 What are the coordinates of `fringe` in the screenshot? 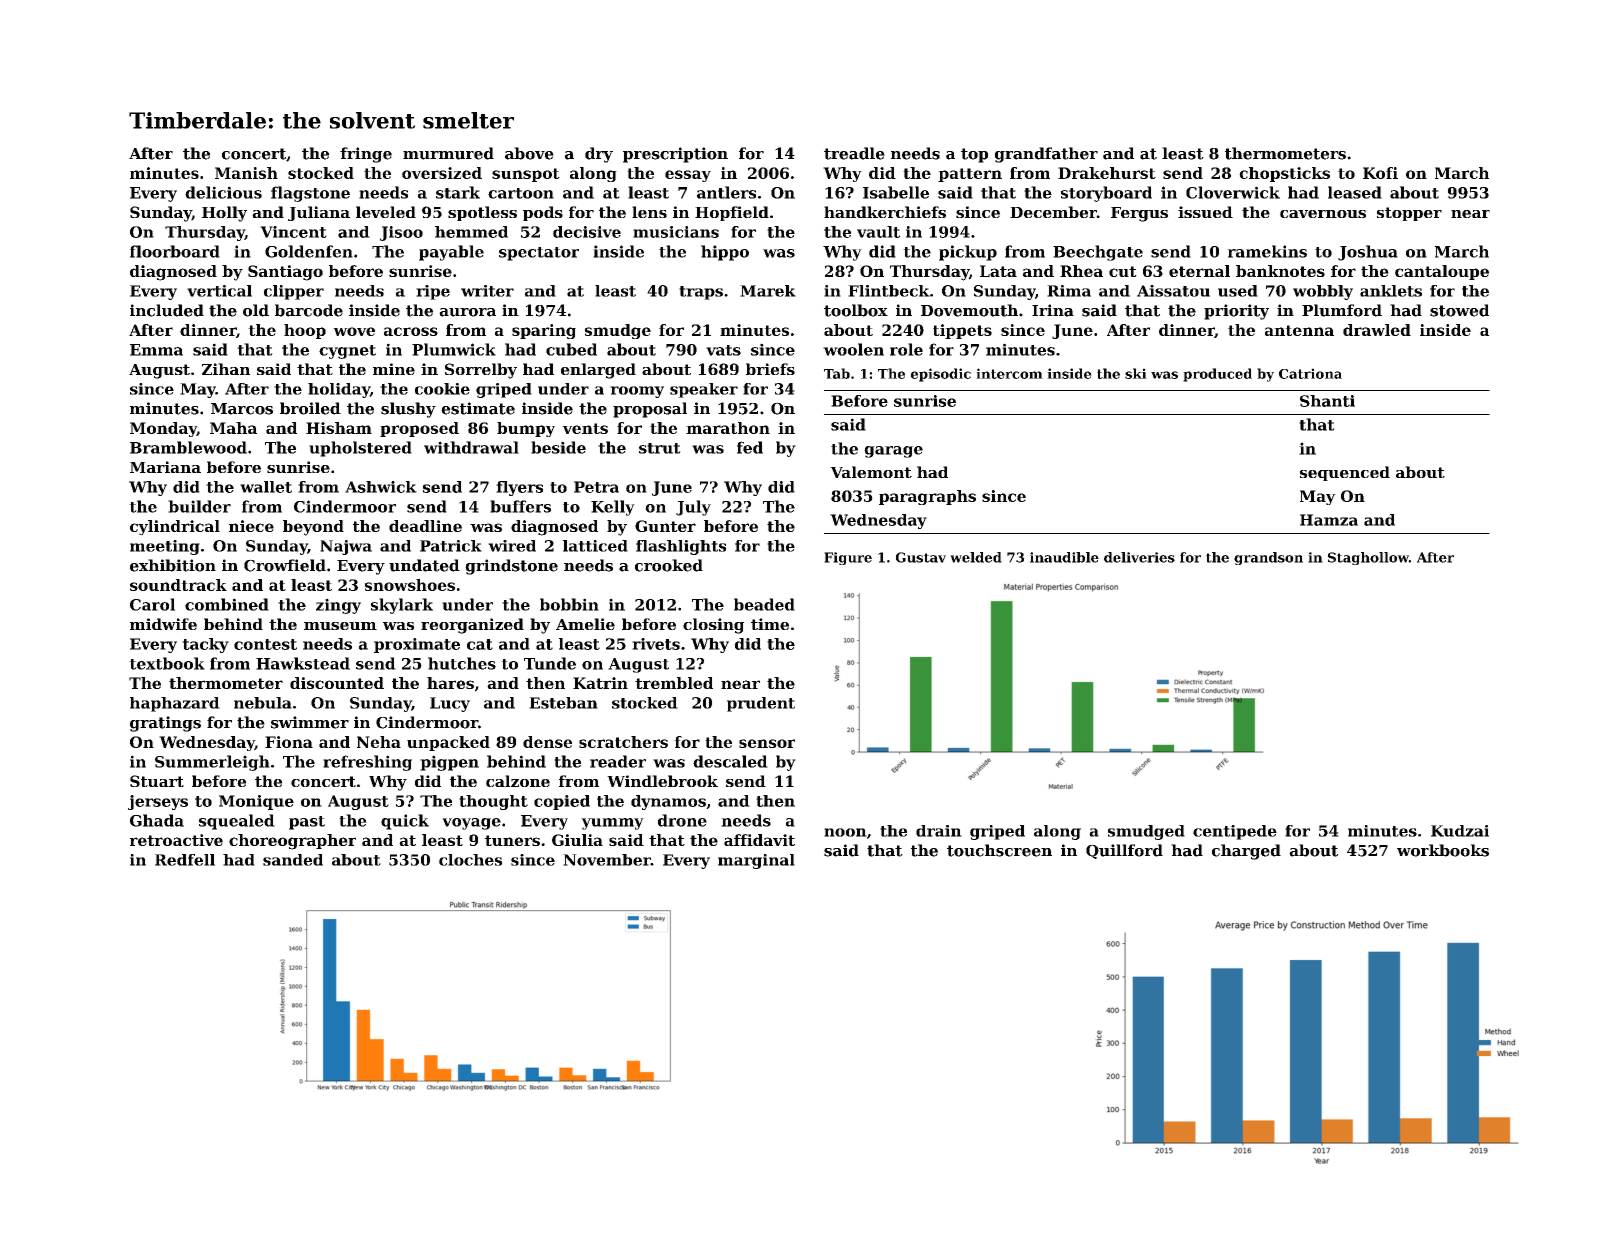 It's located at (366, 155).
